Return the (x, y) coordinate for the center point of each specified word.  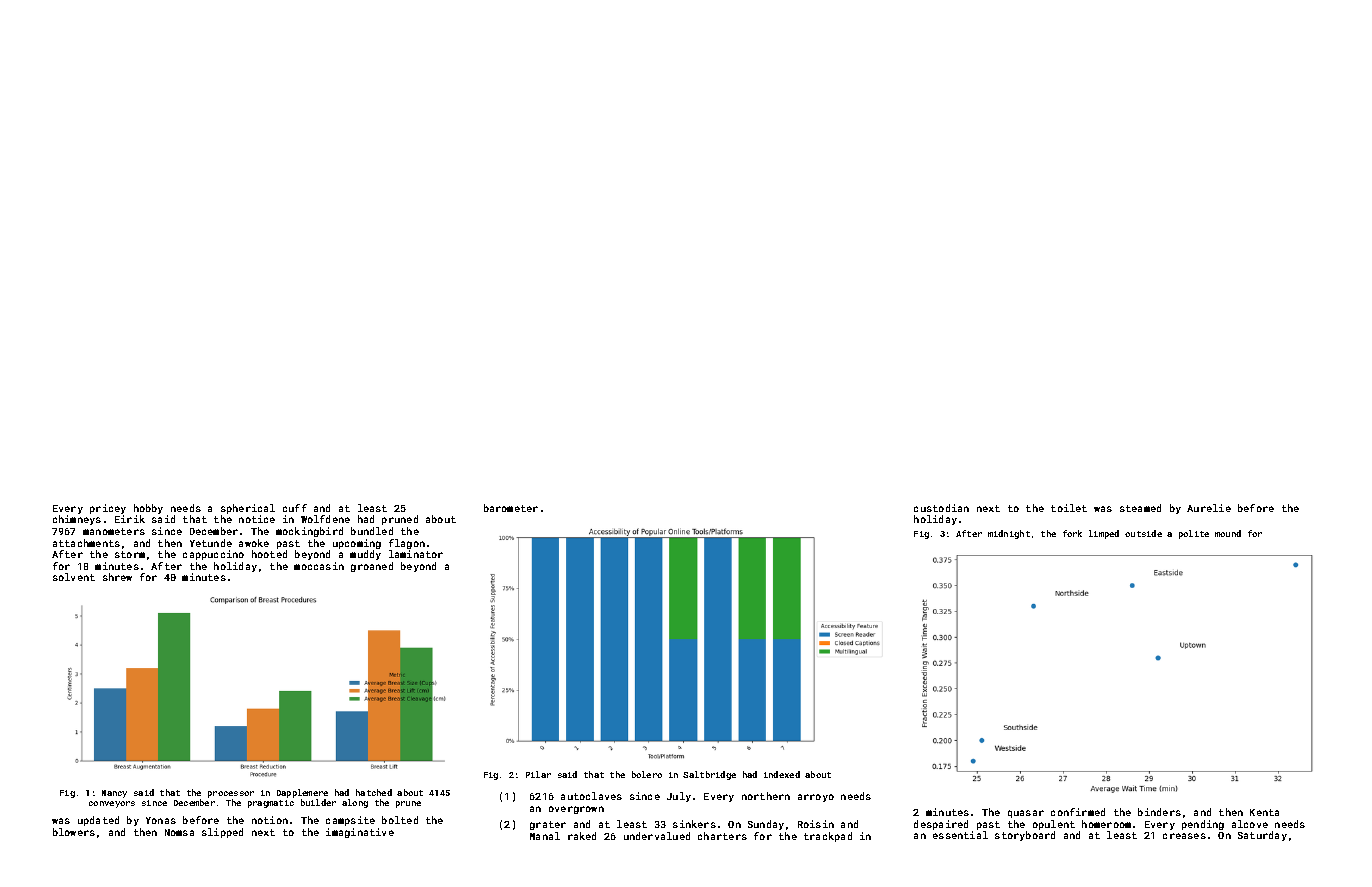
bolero (647, 774)
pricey (108, 509)
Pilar (538, 774)
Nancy (114, 794)
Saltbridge (709, 775)
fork (1072, 533)
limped (1104, 534)
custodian (941, 508)
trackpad (828, 837)
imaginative (360, 833)
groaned (372, 567)
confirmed (1078, 812)
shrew (117, 577)
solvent (74, 577)
